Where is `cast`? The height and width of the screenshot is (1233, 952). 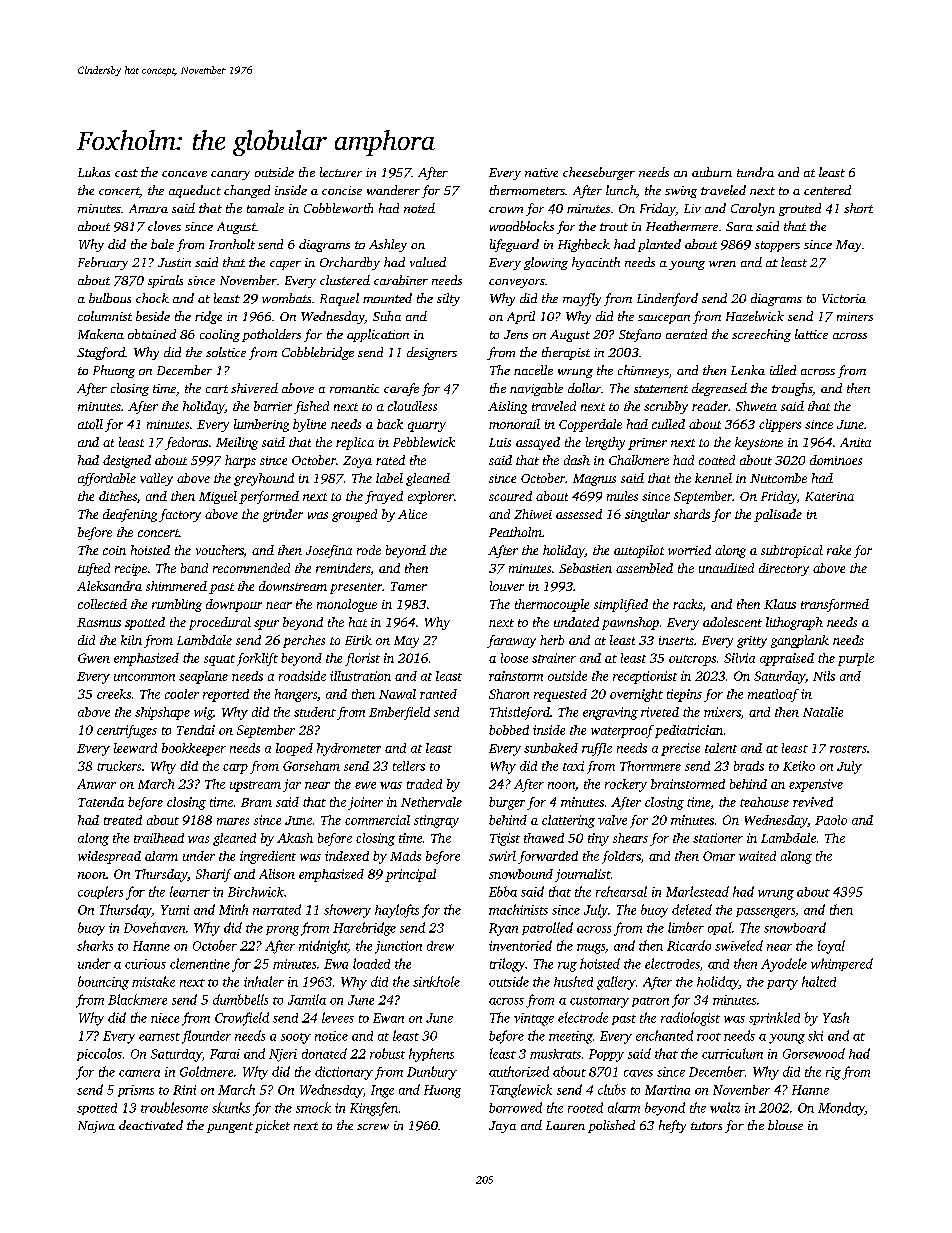
cast is located at coordinates (126, 173).
